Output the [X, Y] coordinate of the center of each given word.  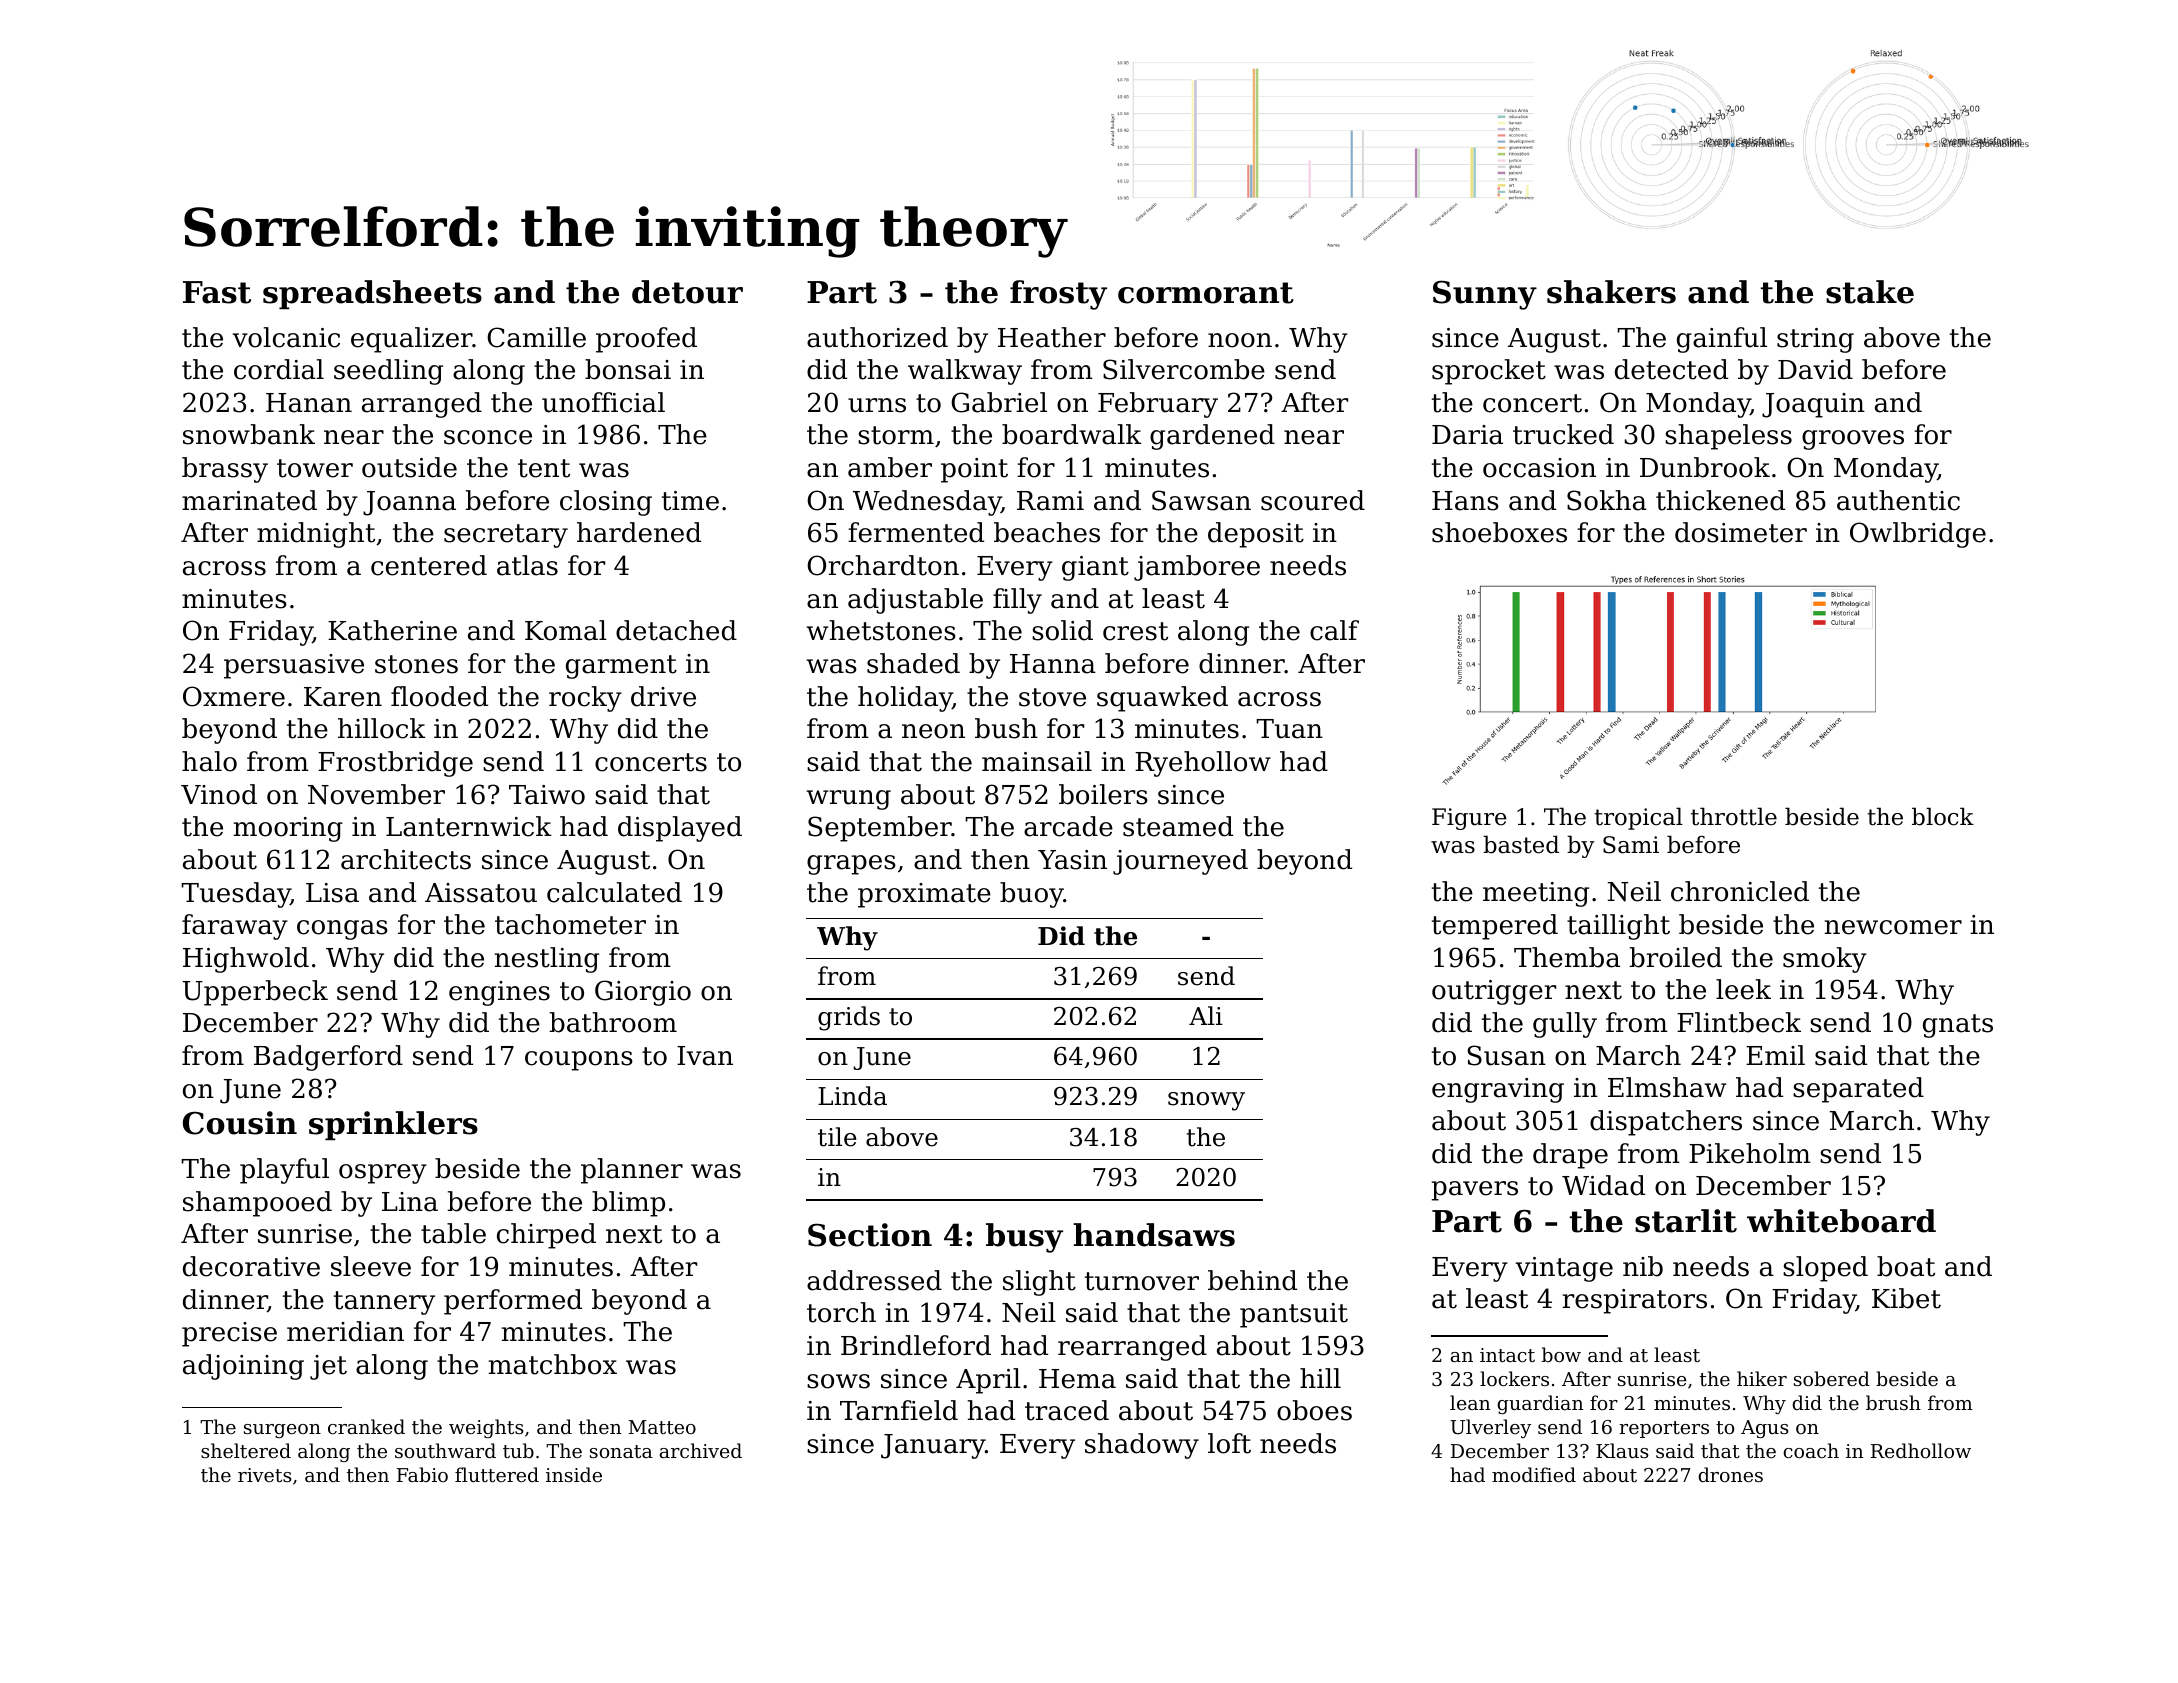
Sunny [1485, 295]
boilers [1103, 794]
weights [486, 1428]
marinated [249, 500]
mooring [288, 829]
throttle [1734, 816]
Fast [217, 292]
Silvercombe [1184, 369]
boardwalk [1072, 434]
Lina [410, 1202]
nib [1643, 1266]
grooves [1853, 440]
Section [870, 1235]
